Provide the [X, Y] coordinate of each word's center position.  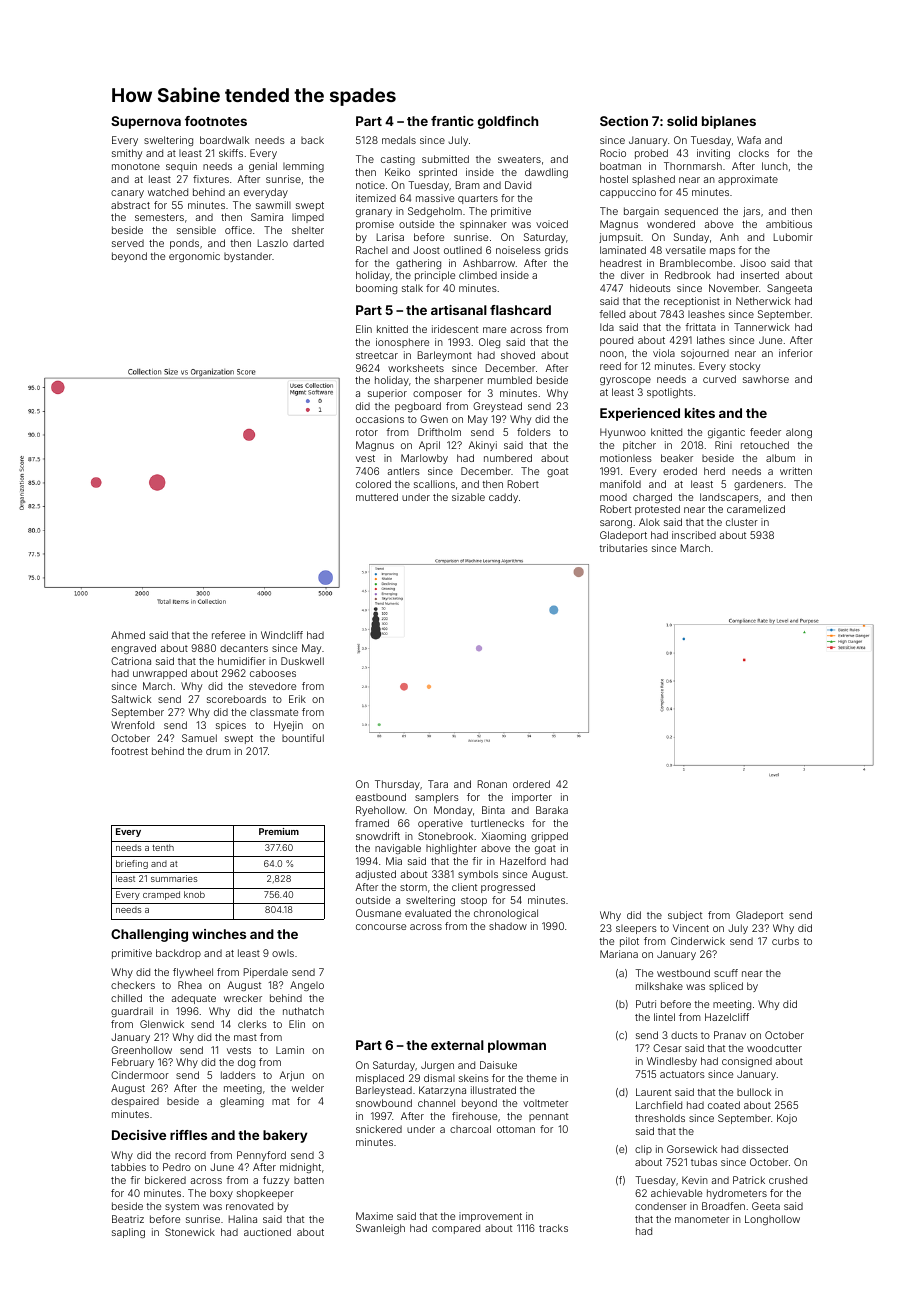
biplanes [729, 122]
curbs [785, 941]
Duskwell [302, 661]
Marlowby [424, 459]
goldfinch [508, 122]
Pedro [177, 1167]
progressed [508, 888]
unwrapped [160, 674]
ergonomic [194, 257]
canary [127, 194]
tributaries [623, 548]
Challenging [149, 935]
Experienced [640, 414]
